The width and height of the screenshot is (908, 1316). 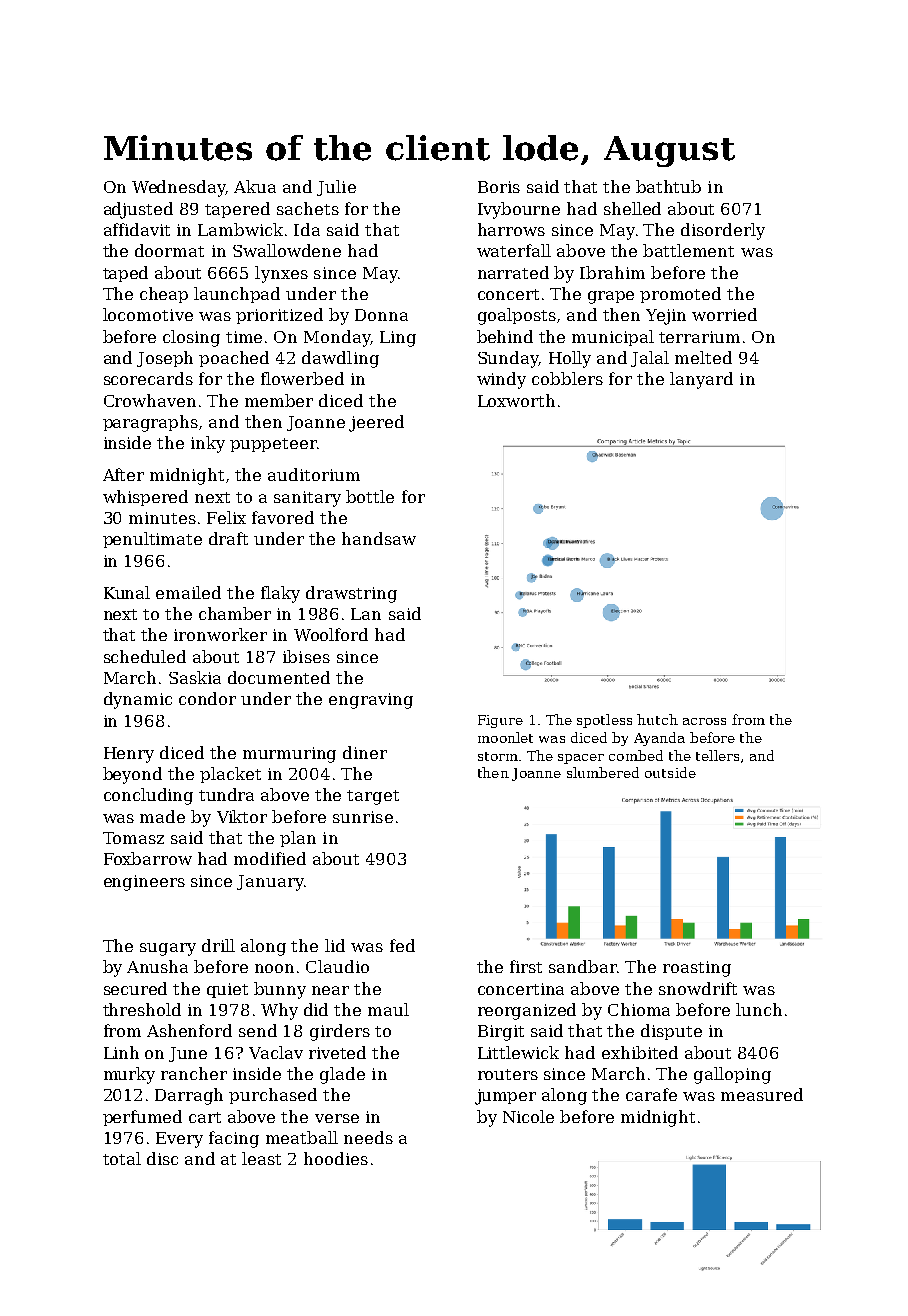 What do you see at coordinates (122, 1158) in the screenshot?
I see `total` at bounding box center [122, 1158].
